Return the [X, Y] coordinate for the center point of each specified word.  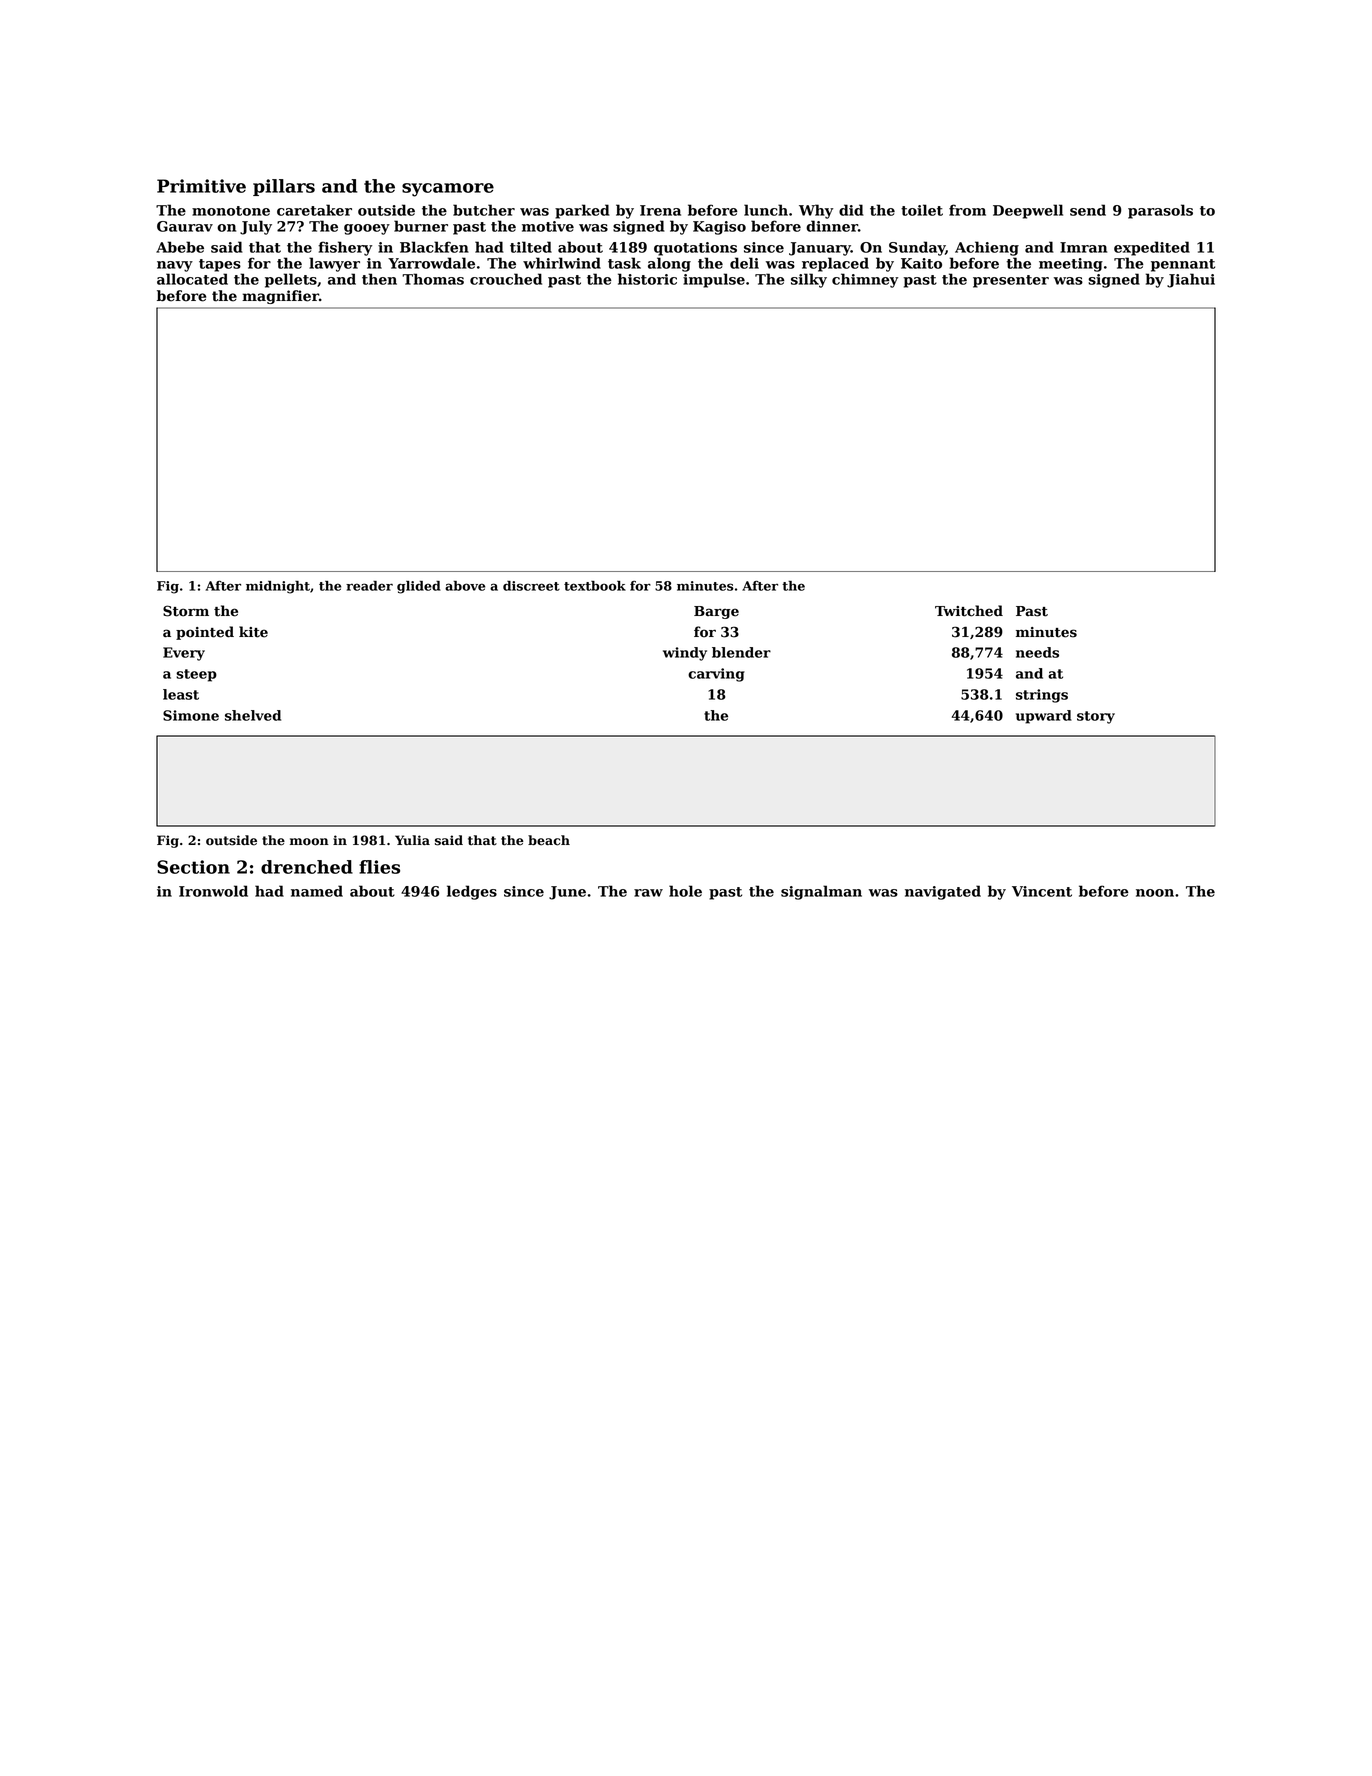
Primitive [201, 186]
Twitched [969, 611]
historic [647, 279]
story [1096, 717]
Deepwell [1028, 211]
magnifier [280, 297]
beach [549, 840]
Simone [191, 715]
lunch [766, 210]
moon [309, 842]
